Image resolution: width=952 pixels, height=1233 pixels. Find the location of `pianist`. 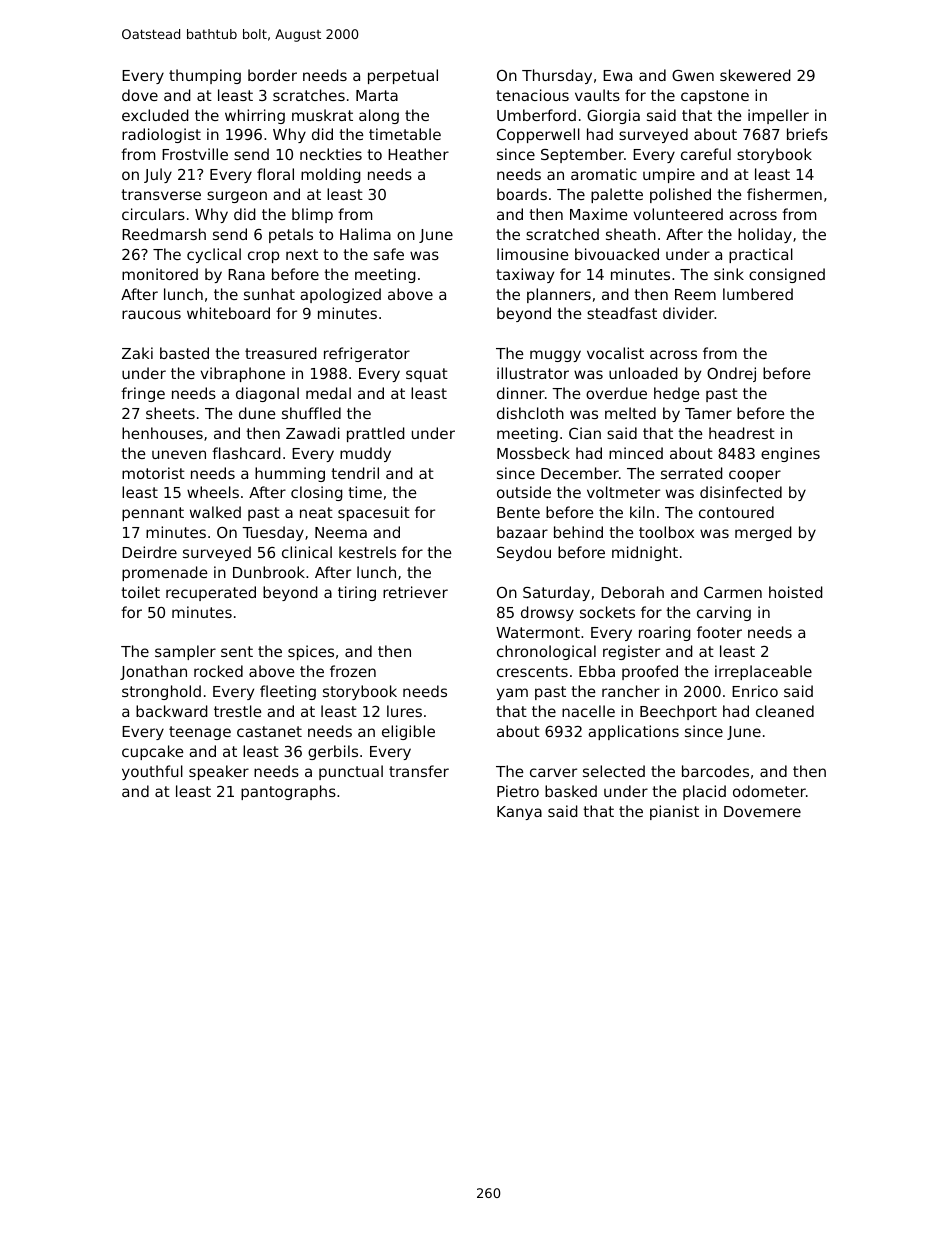

pianist is located at coordinates (674, 812).
